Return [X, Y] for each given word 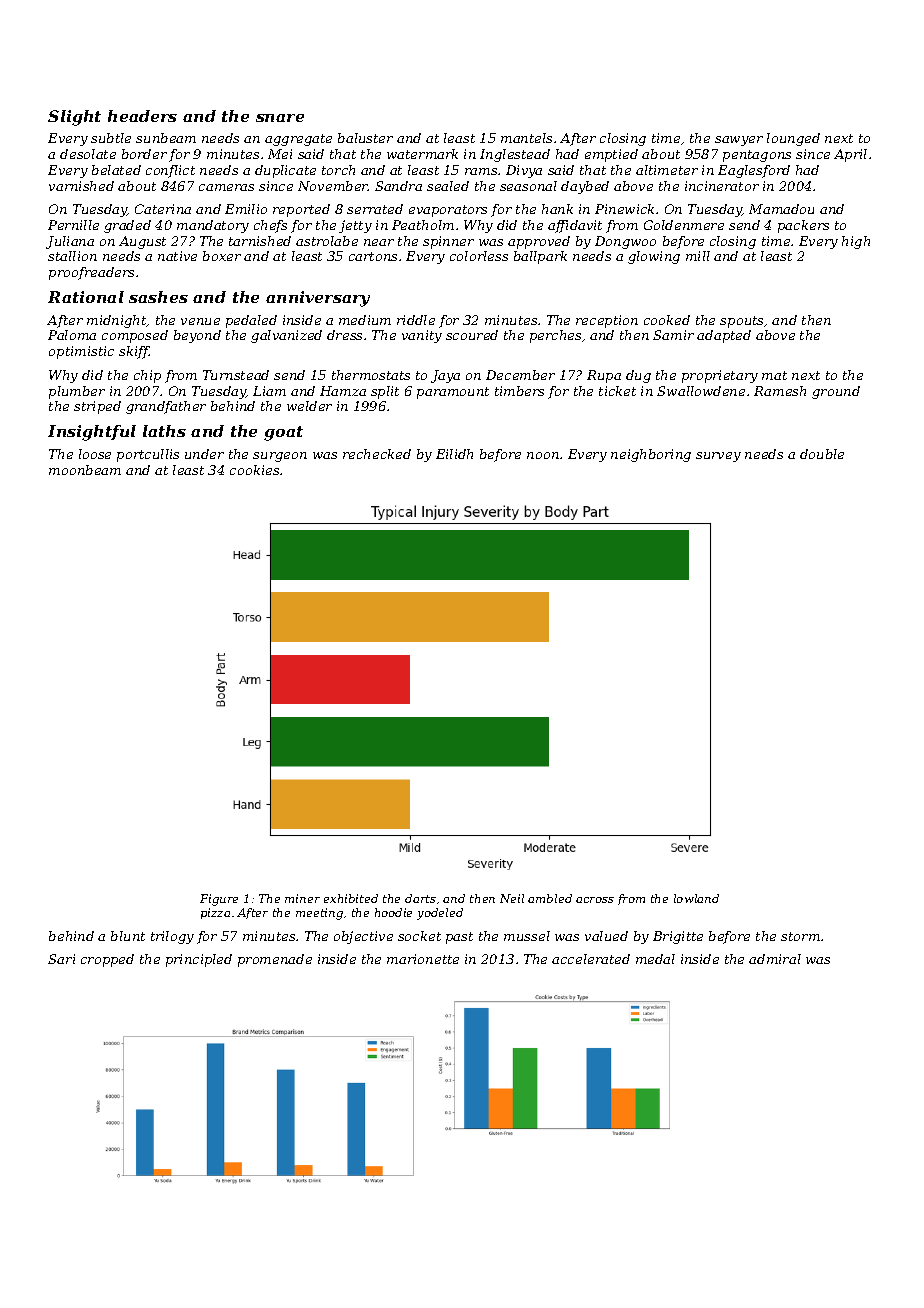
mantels [526, 138]
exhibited [351, 898]
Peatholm [423, 225]
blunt [128, 936]
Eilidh [454, 454]
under [204, 454]
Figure [219, 900]
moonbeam [85, 470]
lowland [696, 898]
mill [698, 256]
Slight [74, 118]
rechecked [377, 454]
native [177, 256]
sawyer [739, 141]
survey [718, 457]
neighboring [651, 455]
